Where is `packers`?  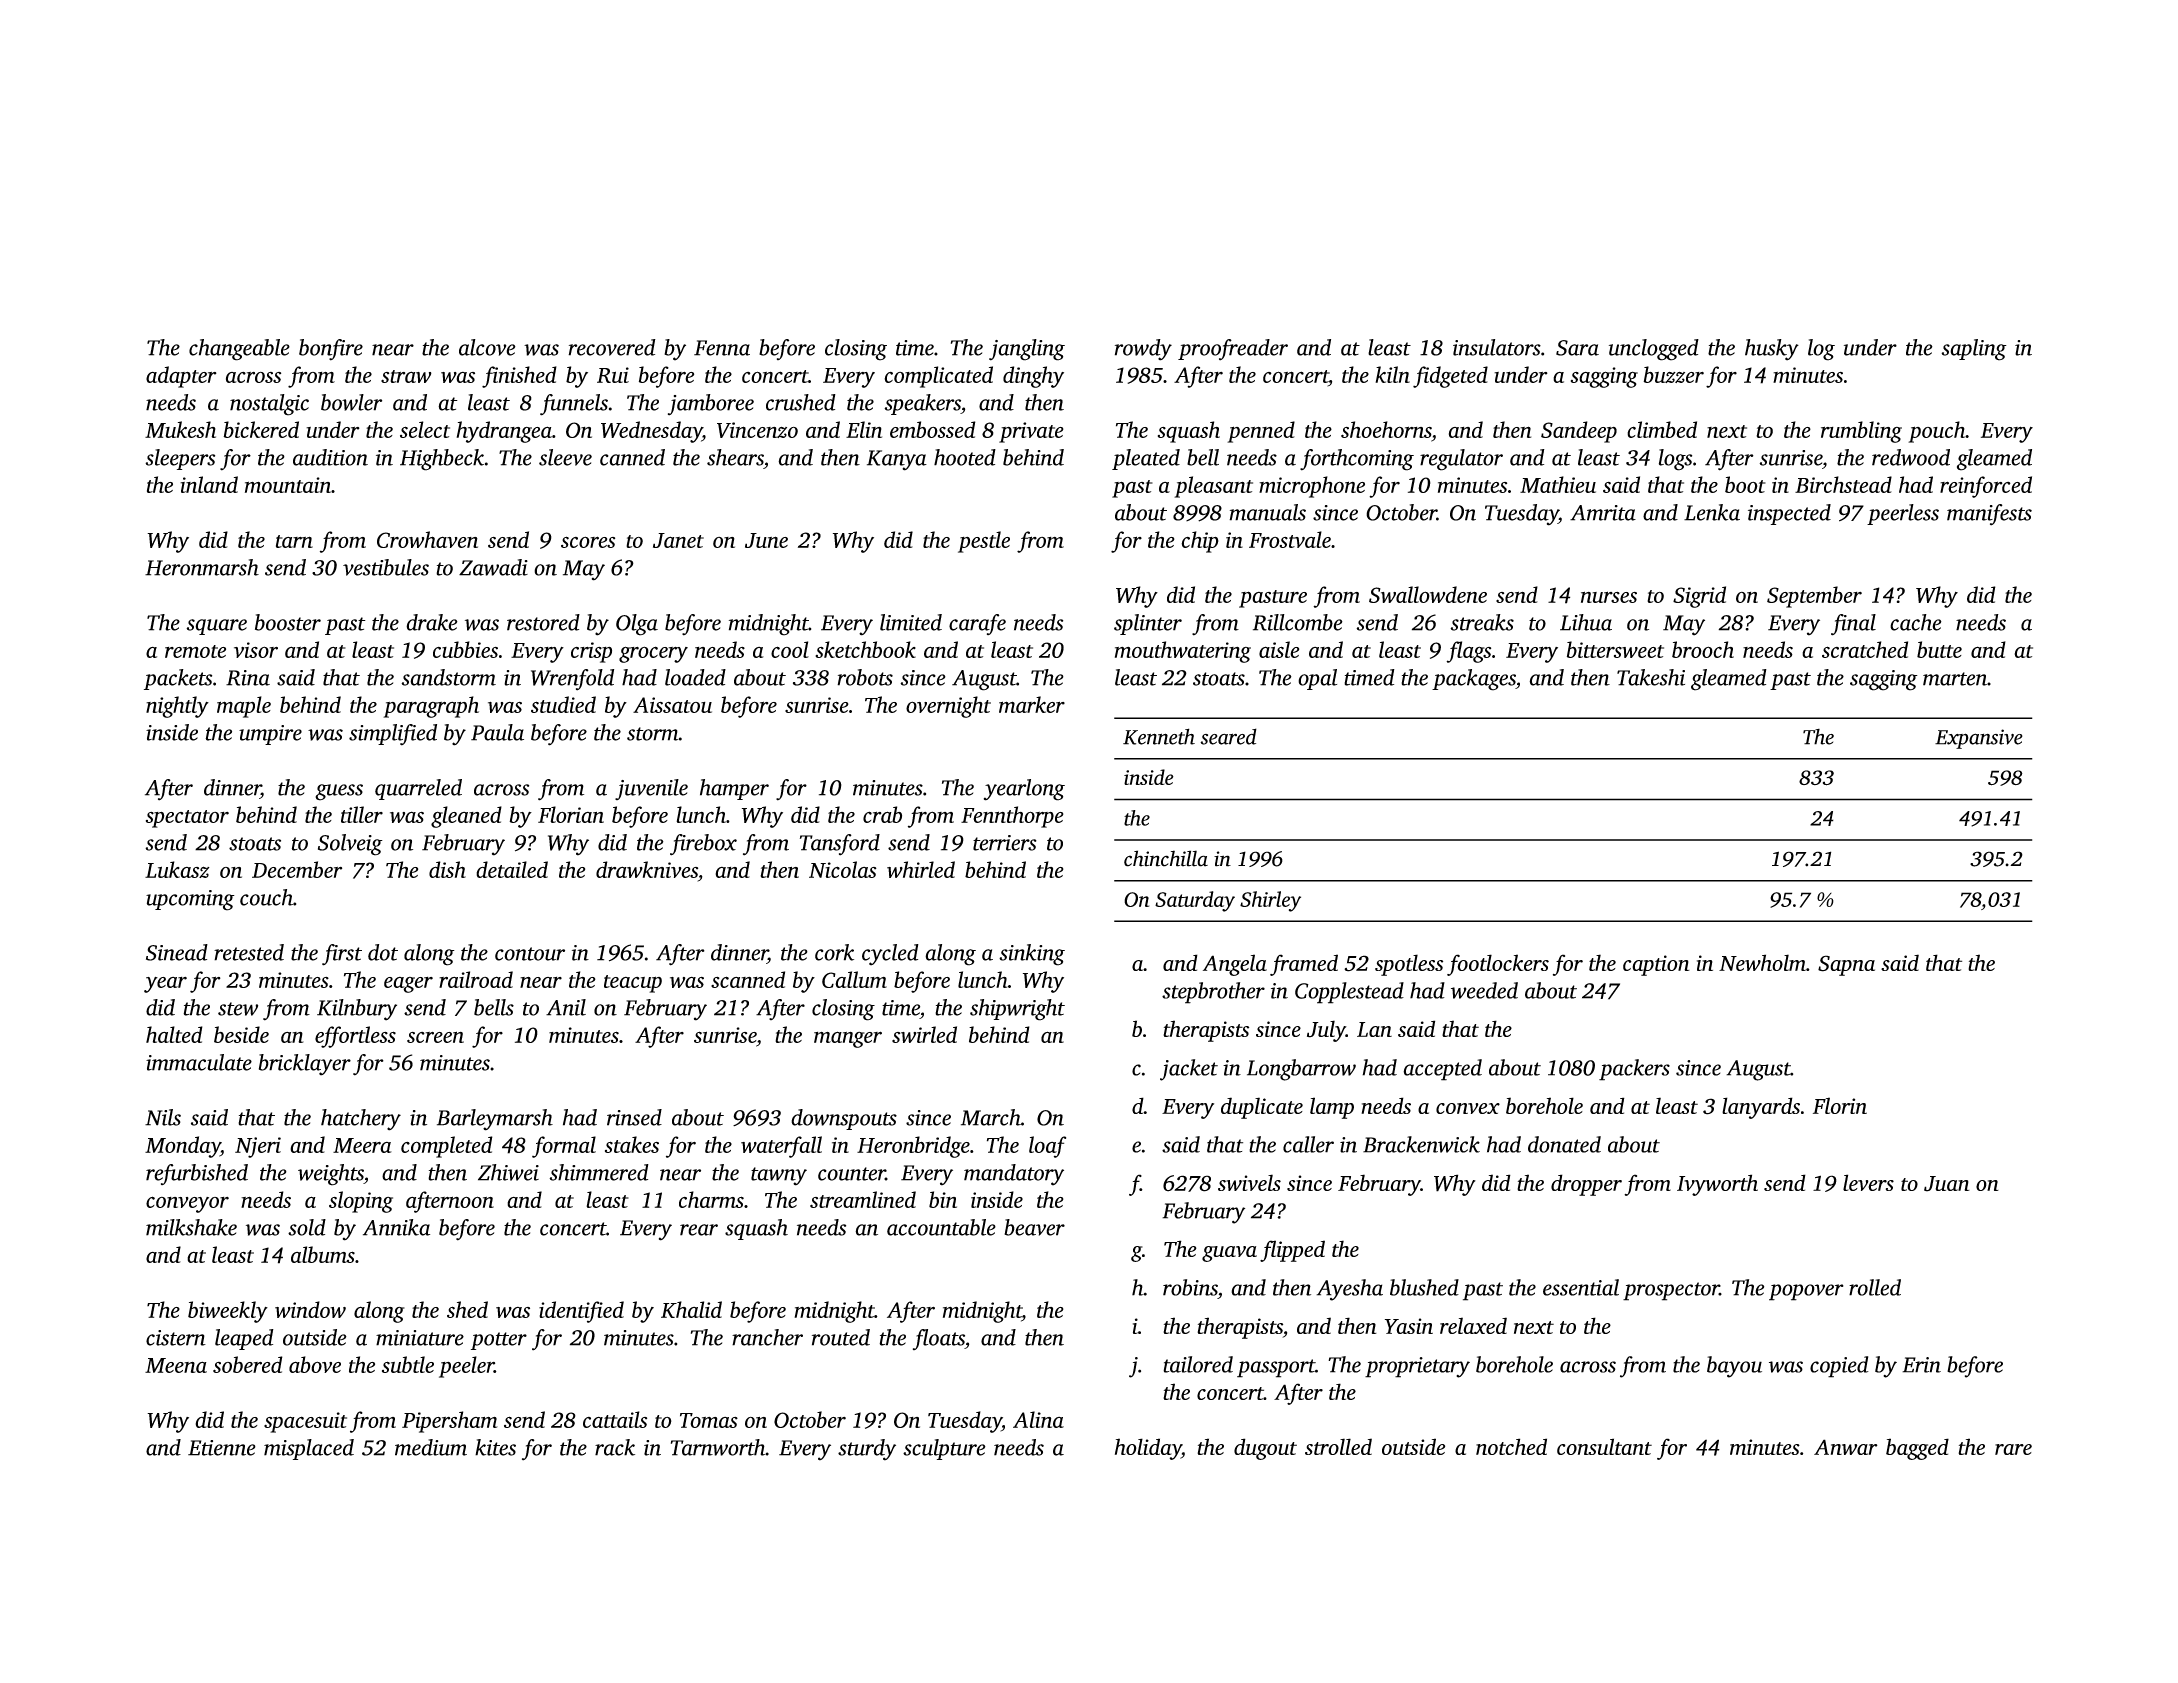
packers is located at coordinates (1634, 1070).
